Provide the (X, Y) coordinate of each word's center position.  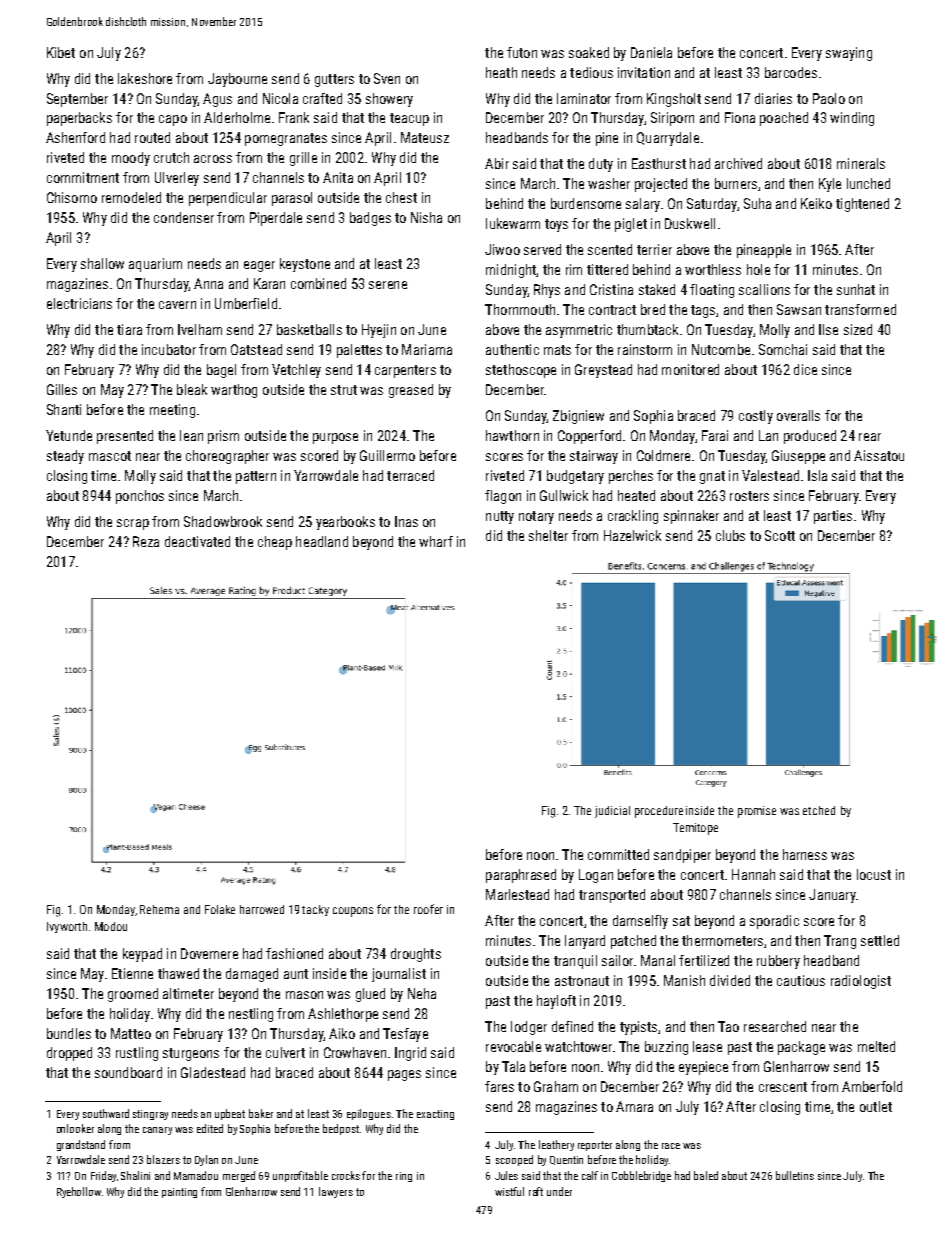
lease (707, 1046)
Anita (338, 177)
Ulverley (177, 179)
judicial (612, 812)
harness (805, 854)
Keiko (816, 203)
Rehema (159, 909)
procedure (659, 812)
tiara (129, 329)
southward (106, 1113)
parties (833, 517)
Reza (146, 541)
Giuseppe (798, 457)
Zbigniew (578, 417)
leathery (556, 1145)
